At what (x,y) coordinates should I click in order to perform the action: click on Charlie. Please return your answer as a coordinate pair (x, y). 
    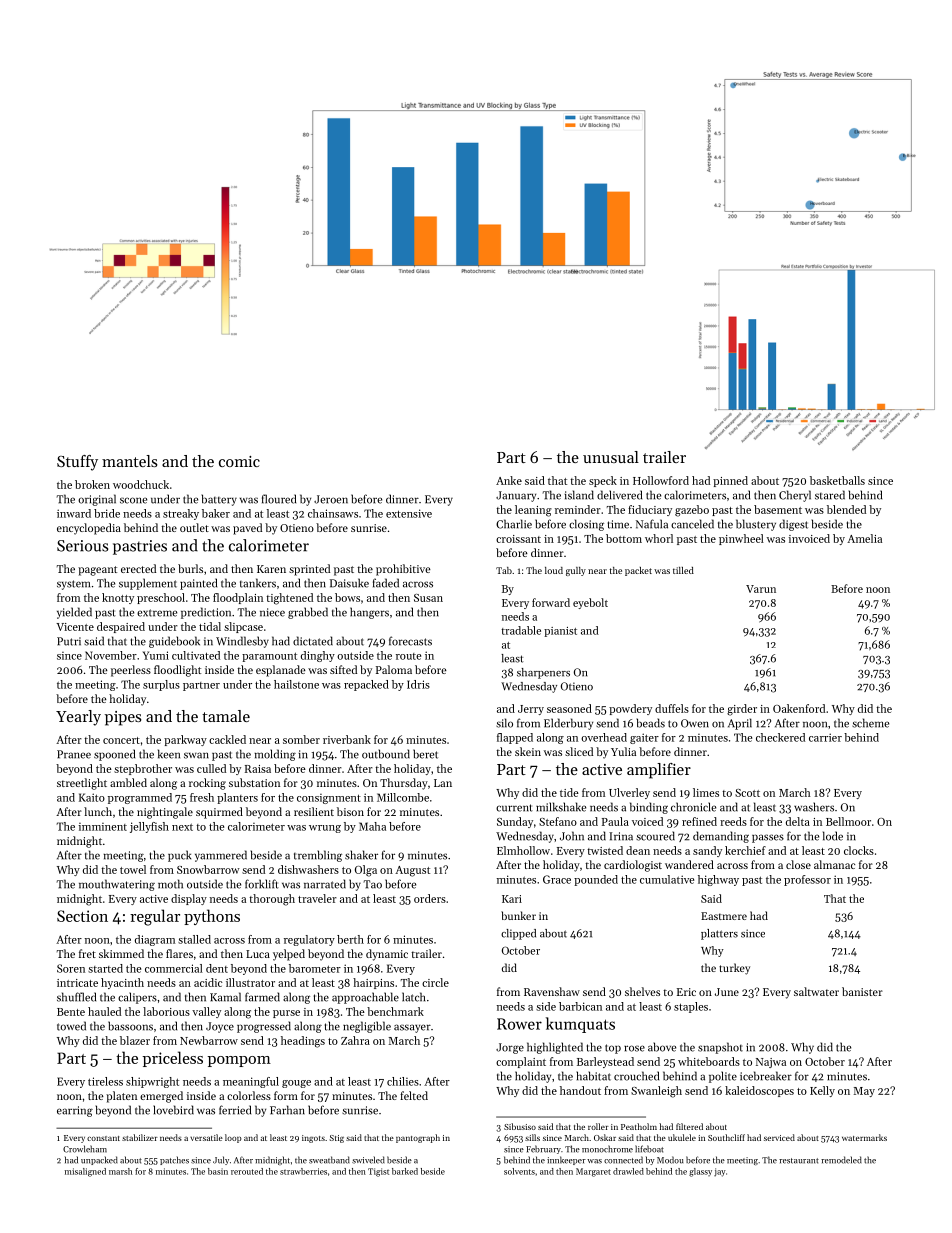
    Looking at the image, I should click on (514, 524).
